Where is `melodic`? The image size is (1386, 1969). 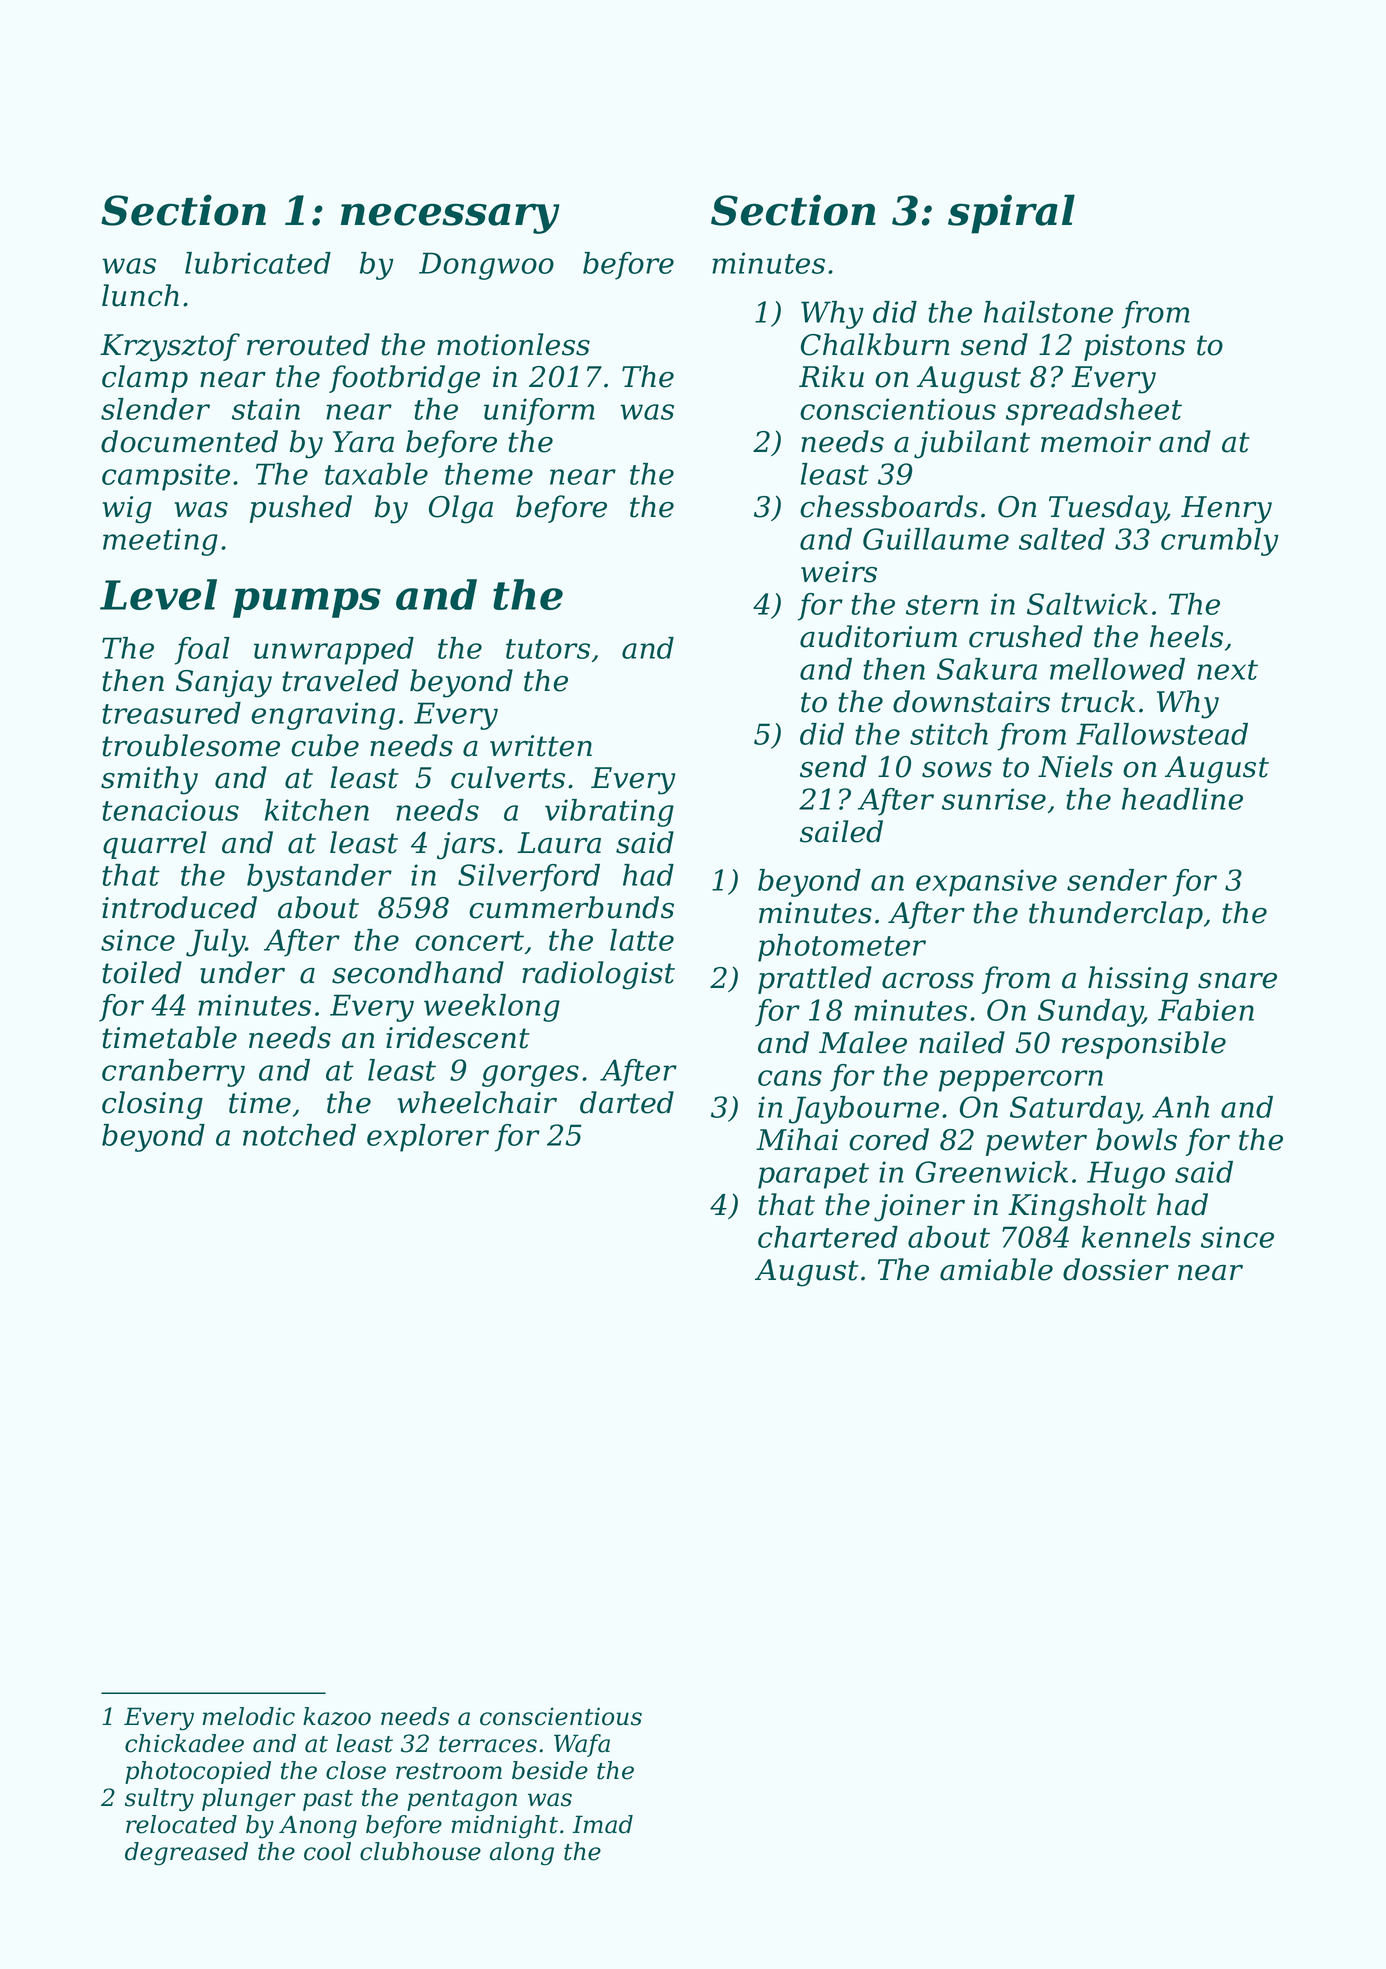 melodic is located at coordinates (248, 1716).
